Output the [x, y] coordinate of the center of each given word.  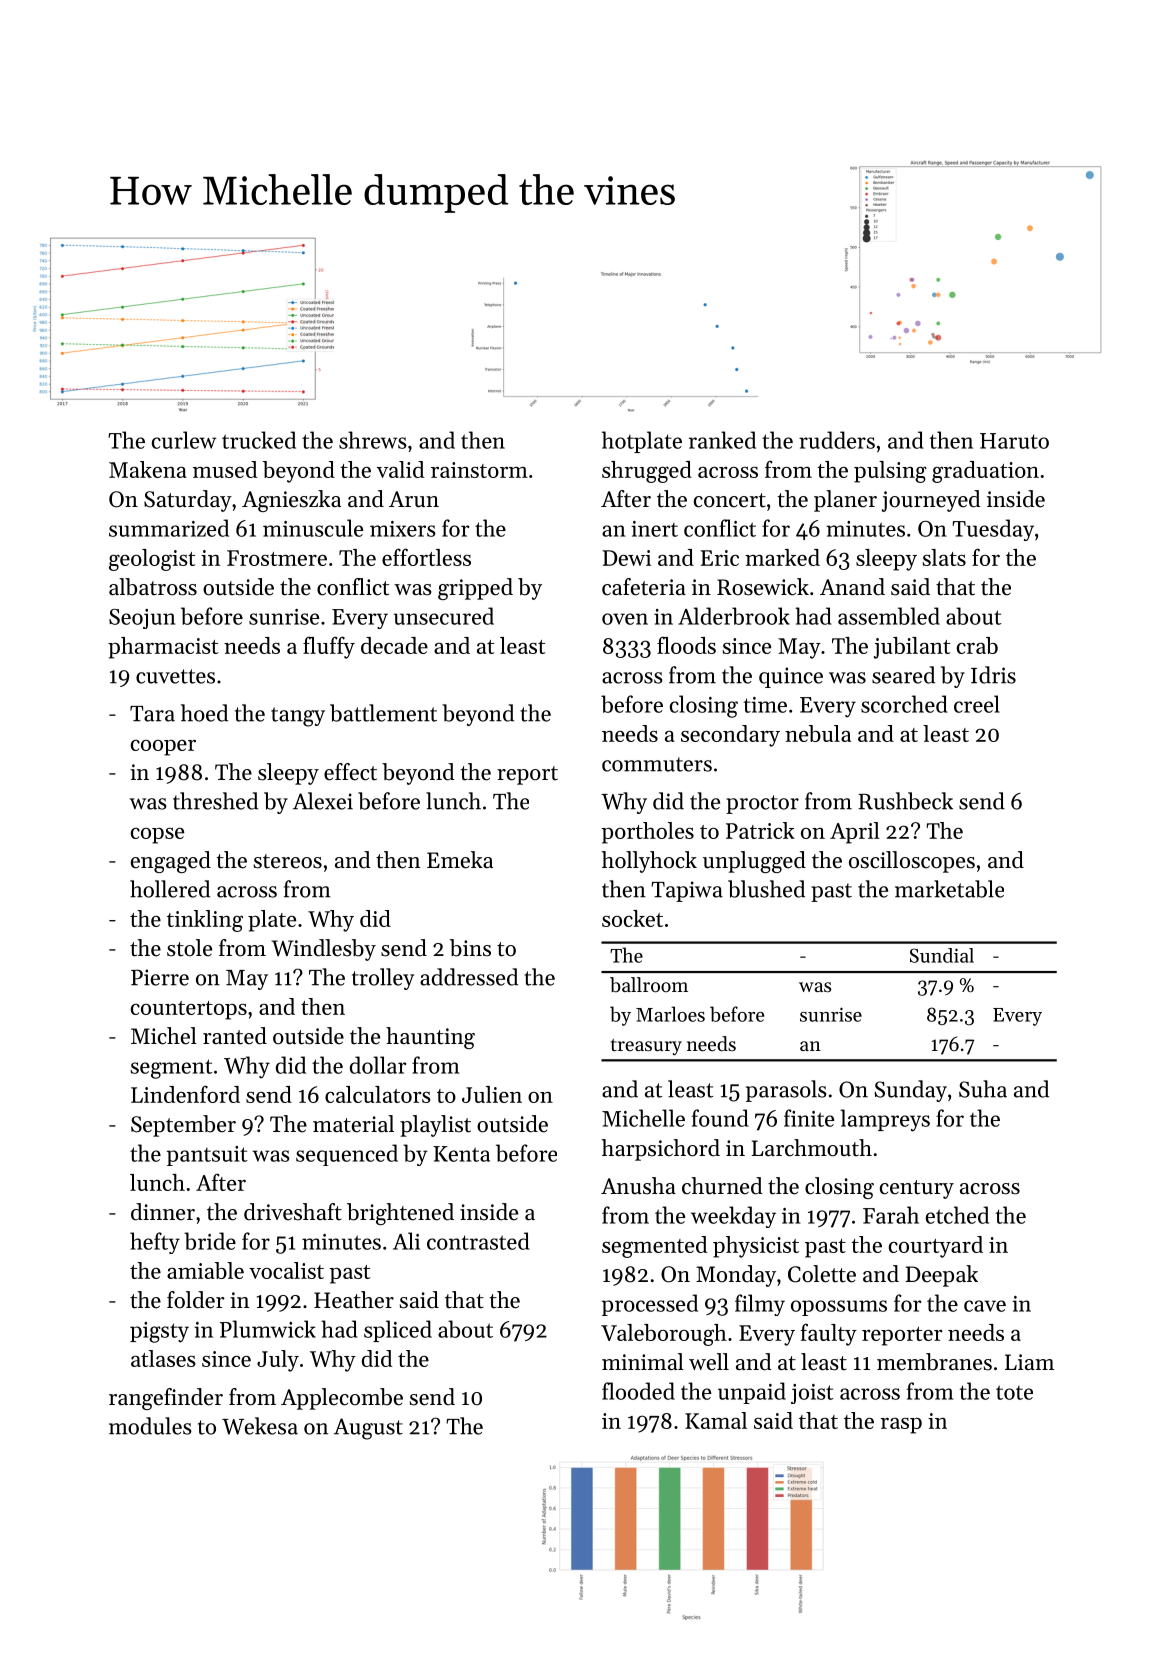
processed [650, 1305]
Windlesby [323, 950]
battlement [383, 713]
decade [394, 645]
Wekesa [260, 1426]
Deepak [942, 1276]
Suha [983, 1089]
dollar [378, 1065]
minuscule [313, 528]
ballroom [649, 985]
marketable [949, 889]
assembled [889, 616]
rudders [837, 440]
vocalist [286, 1270]
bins [470, 948]
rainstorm [479, 470]
